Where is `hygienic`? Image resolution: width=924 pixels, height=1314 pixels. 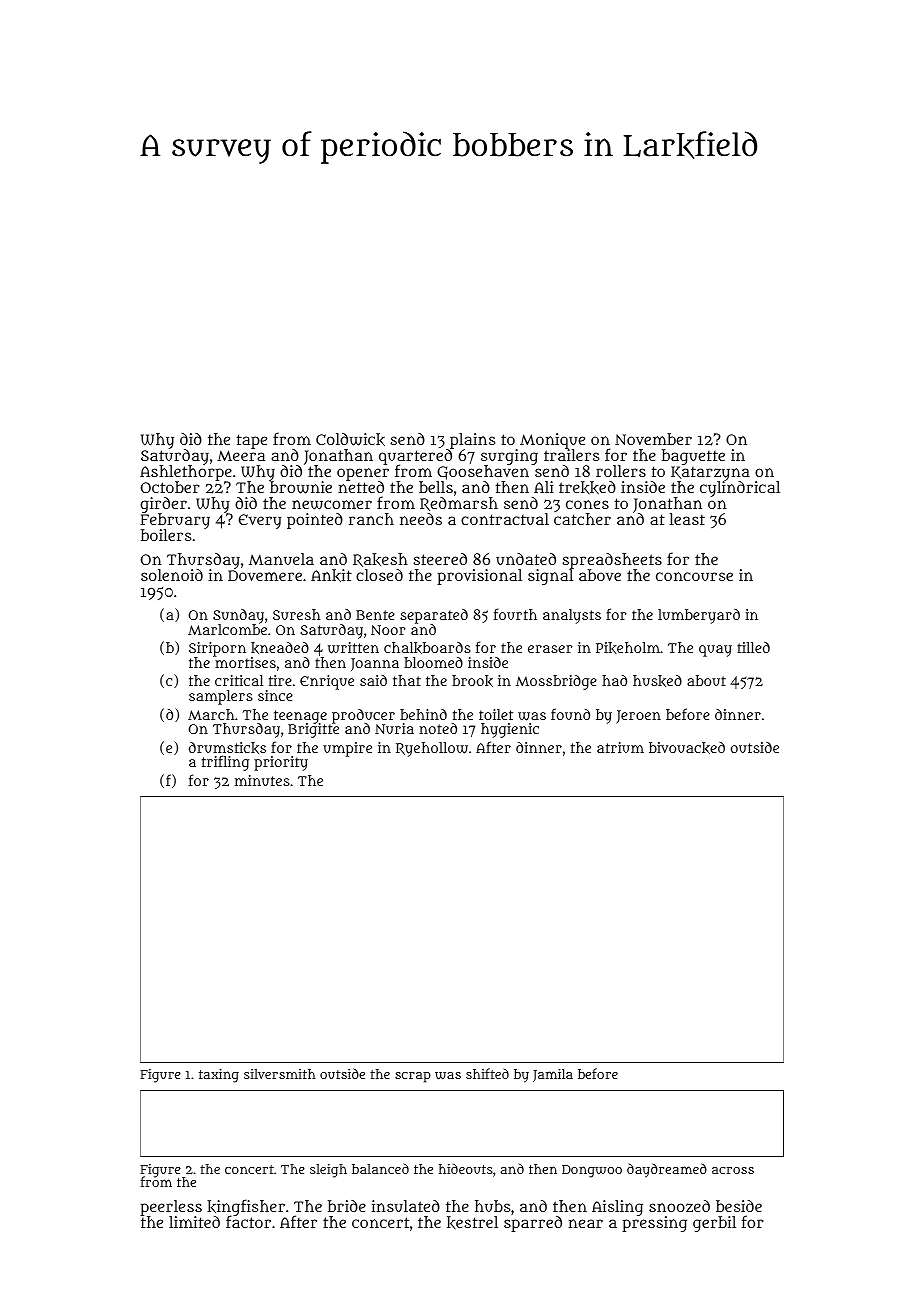
hygienic is located at coordinates (510, 730).
